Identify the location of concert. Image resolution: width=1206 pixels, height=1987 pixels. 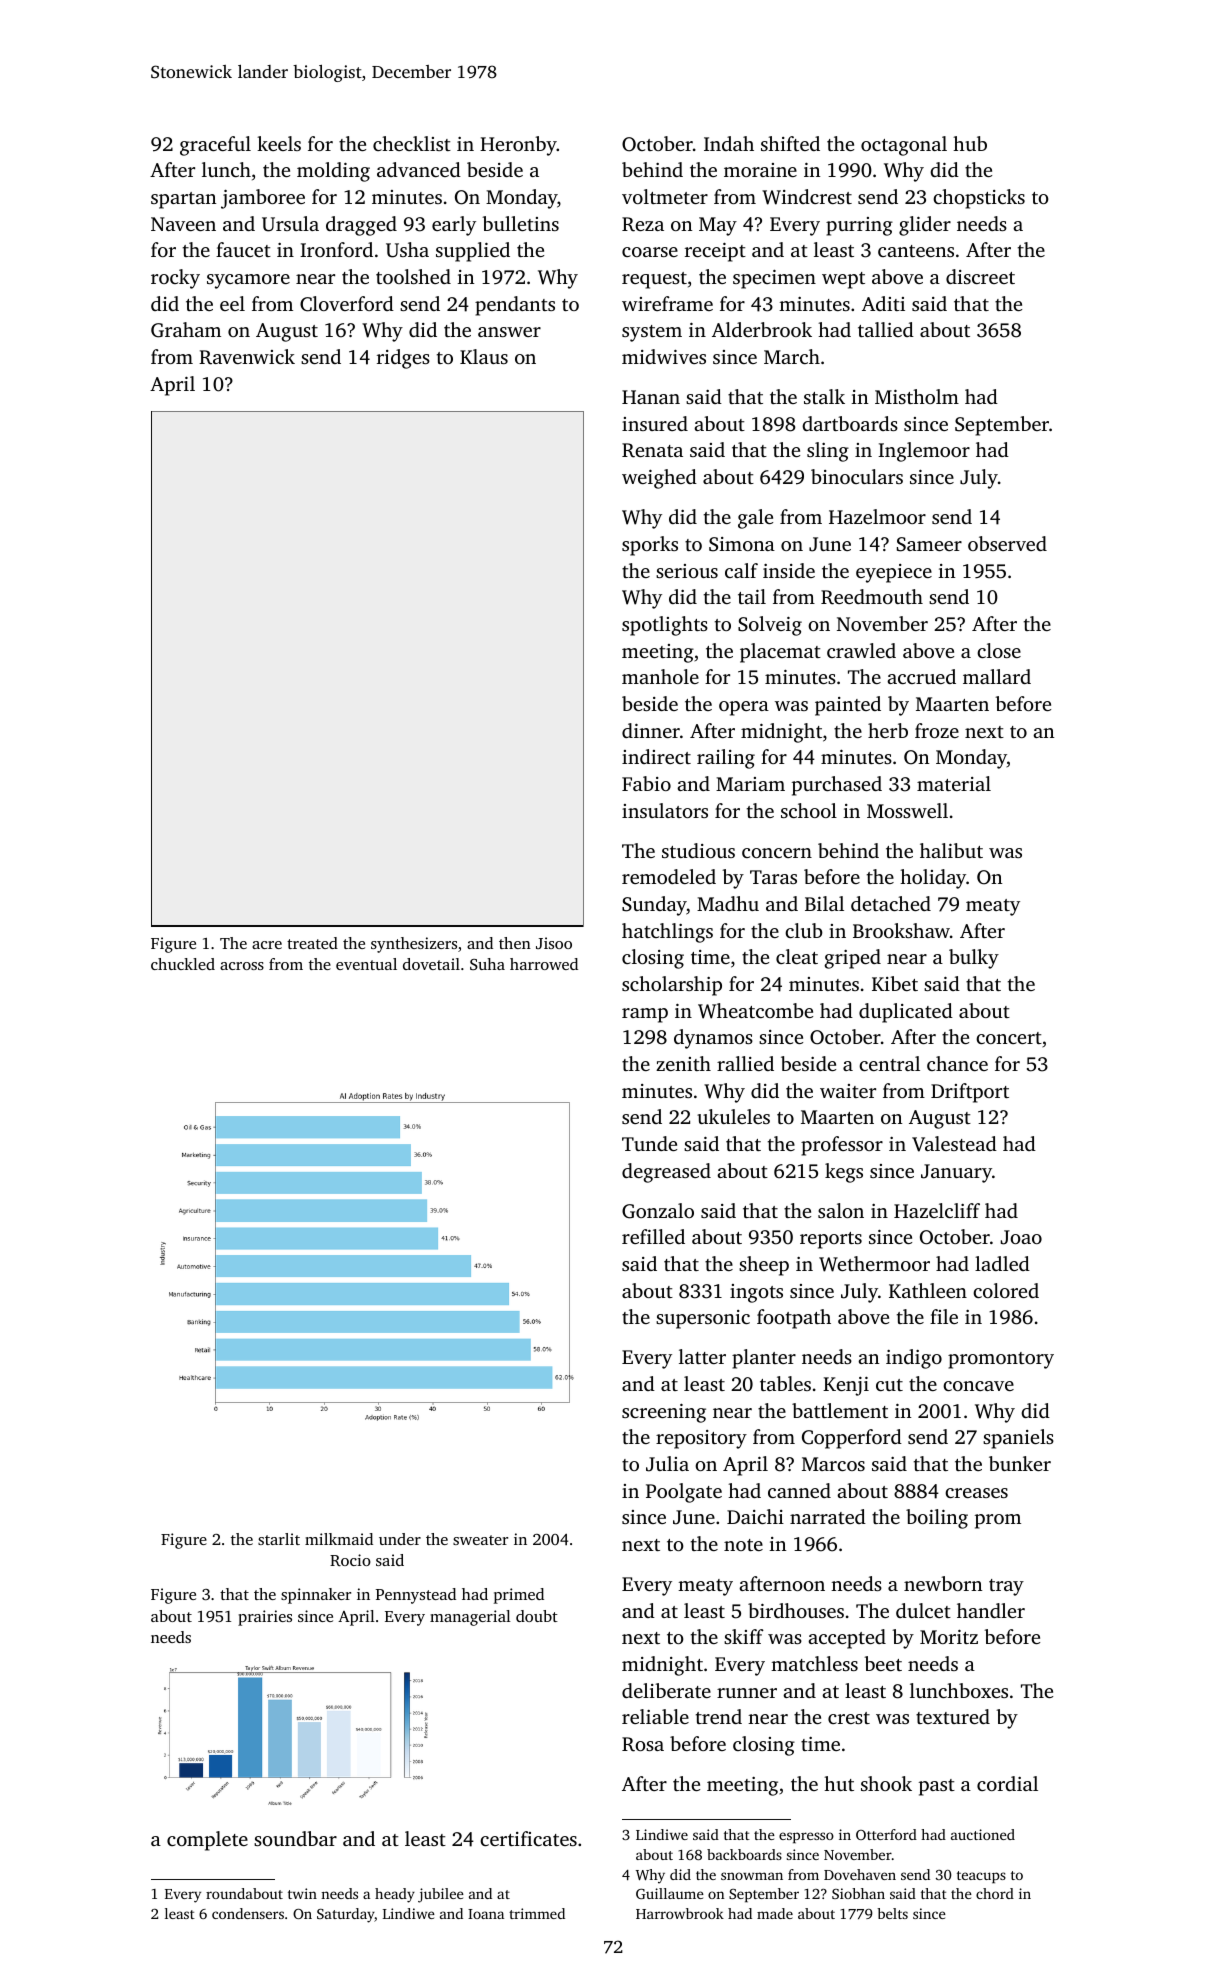
(1009, 1038).
